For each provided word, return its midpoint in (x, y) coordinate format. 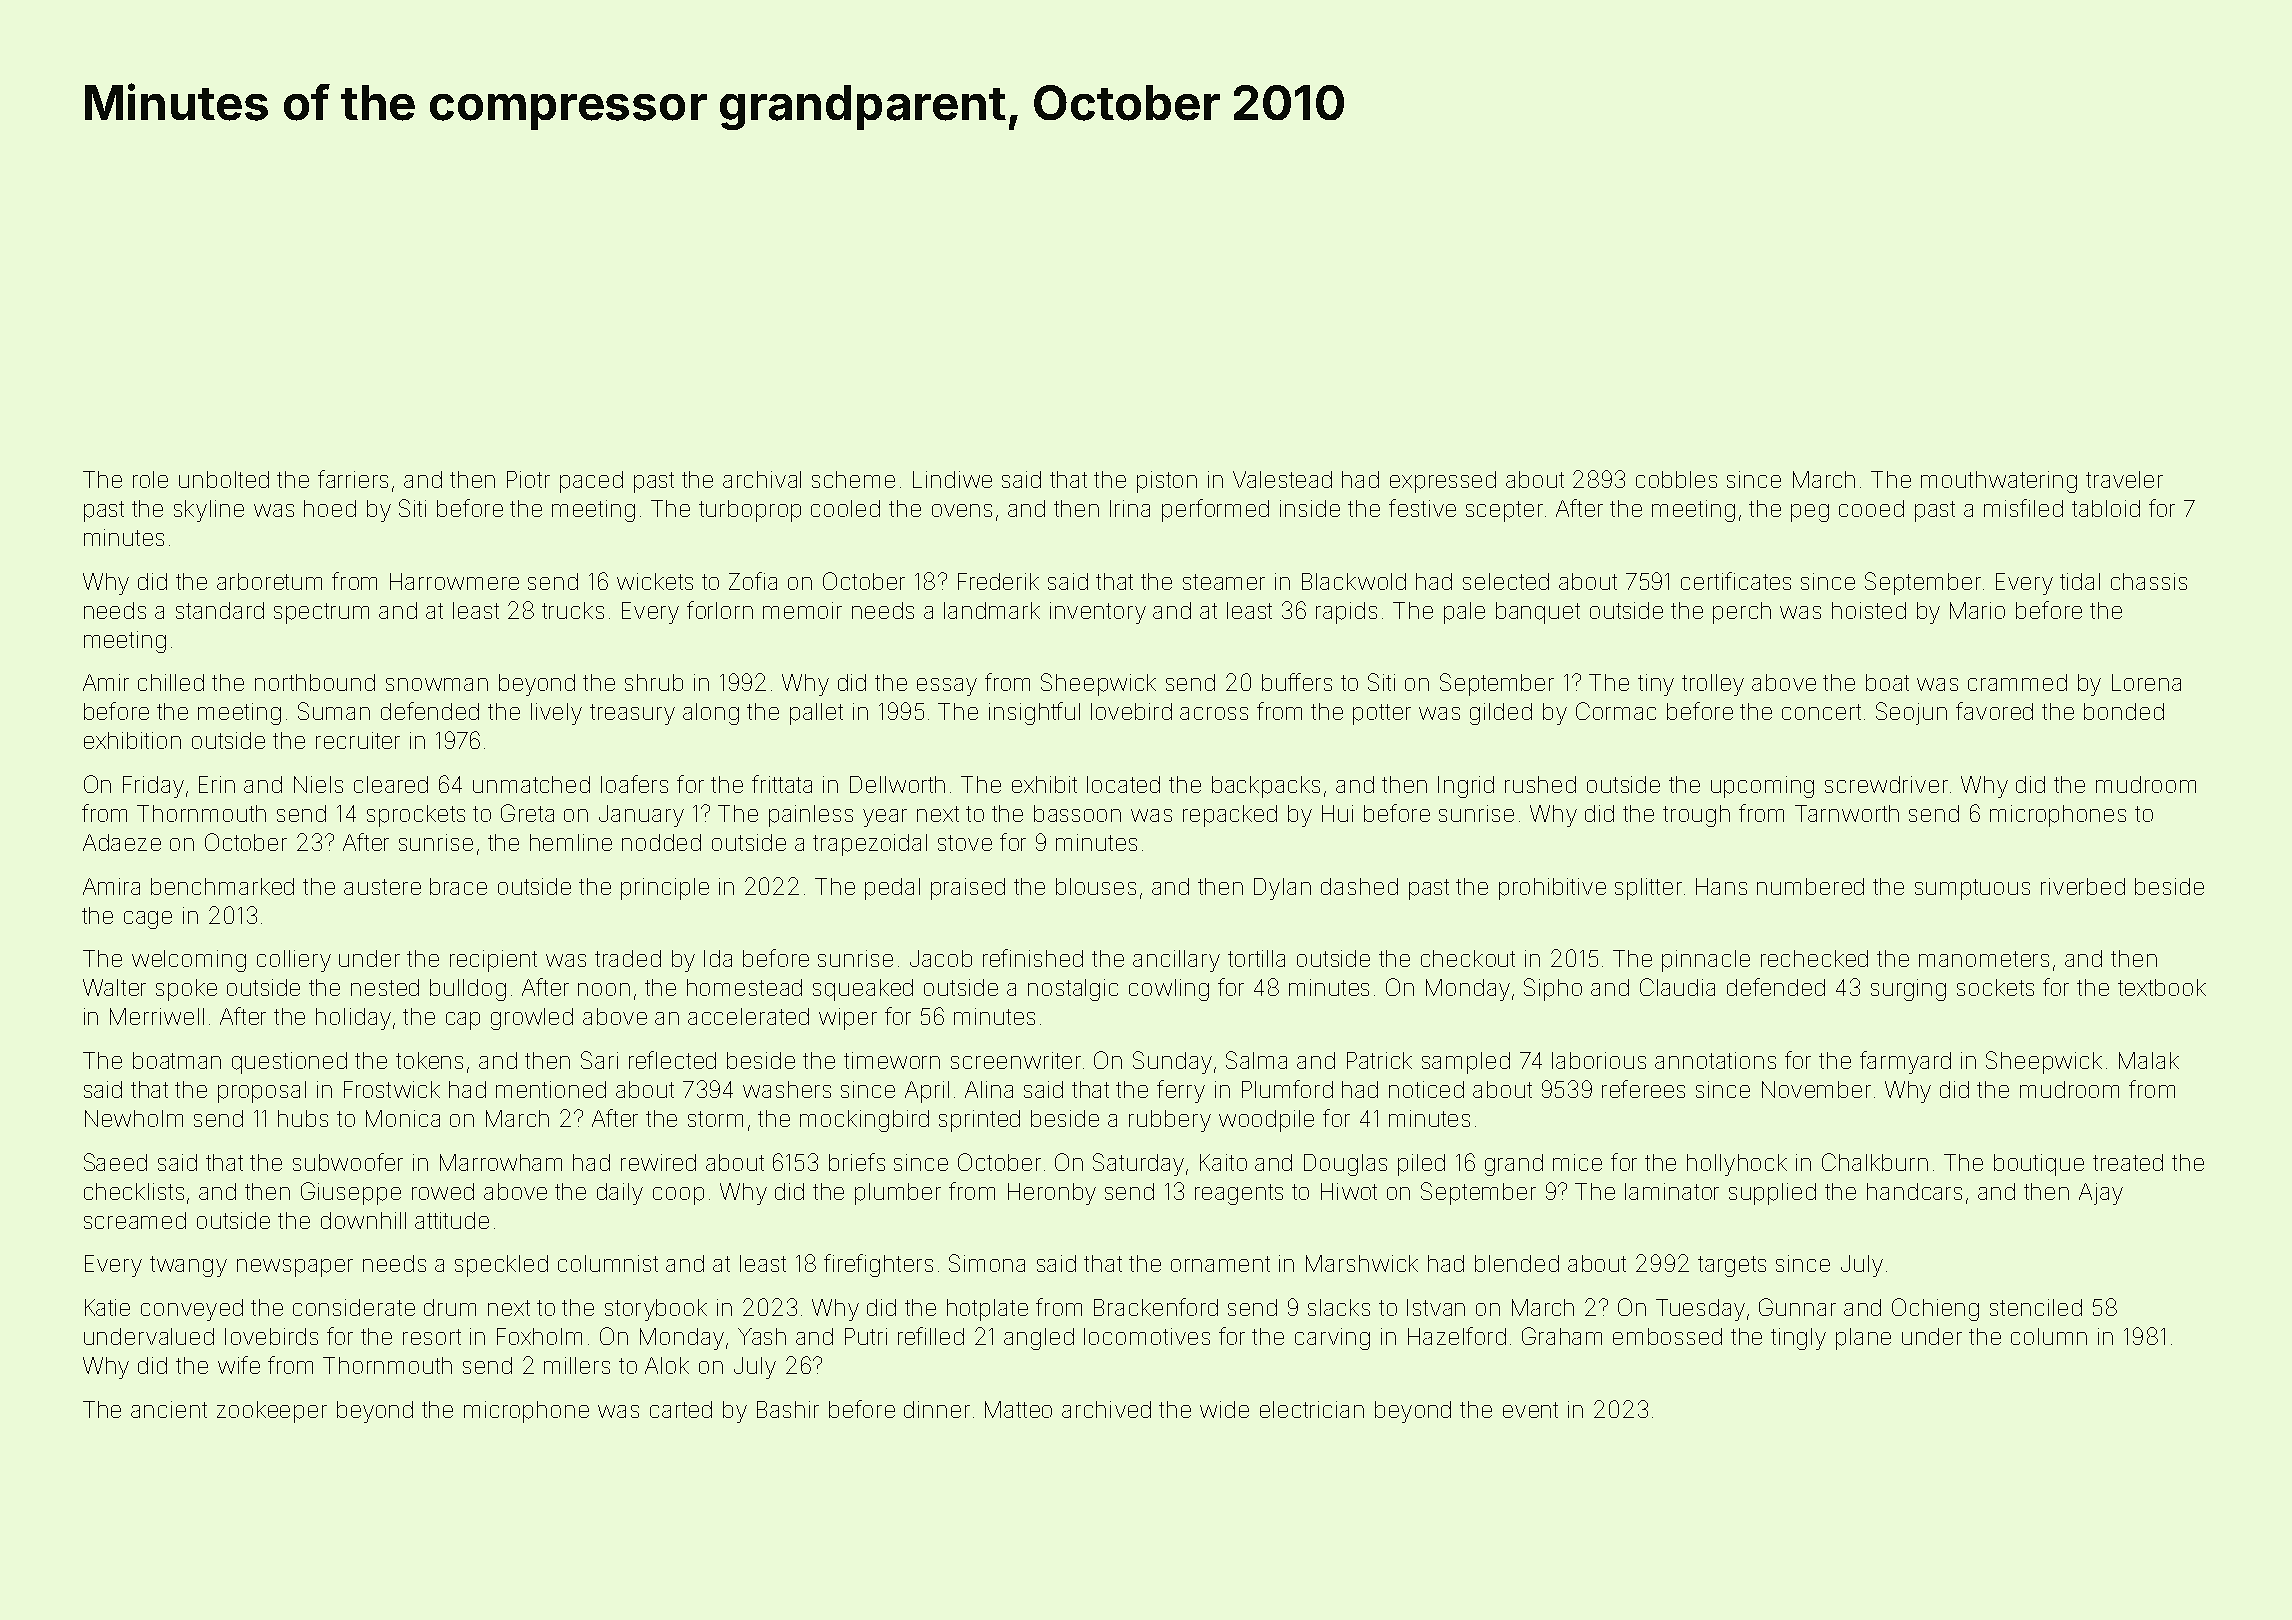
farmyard (1905, 1062)
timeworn (892, 1060)
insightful (1034, 713)
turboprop (750, 511)
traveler (2124, 479)
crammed (2017, 682)
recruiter (358, 740)
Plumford (1287, 1089)
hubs (303, 1118)
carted (681, 1409)
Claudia (1677, 987)
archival (762, 479)
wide (1224, 1409)
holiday (353, 1019)
